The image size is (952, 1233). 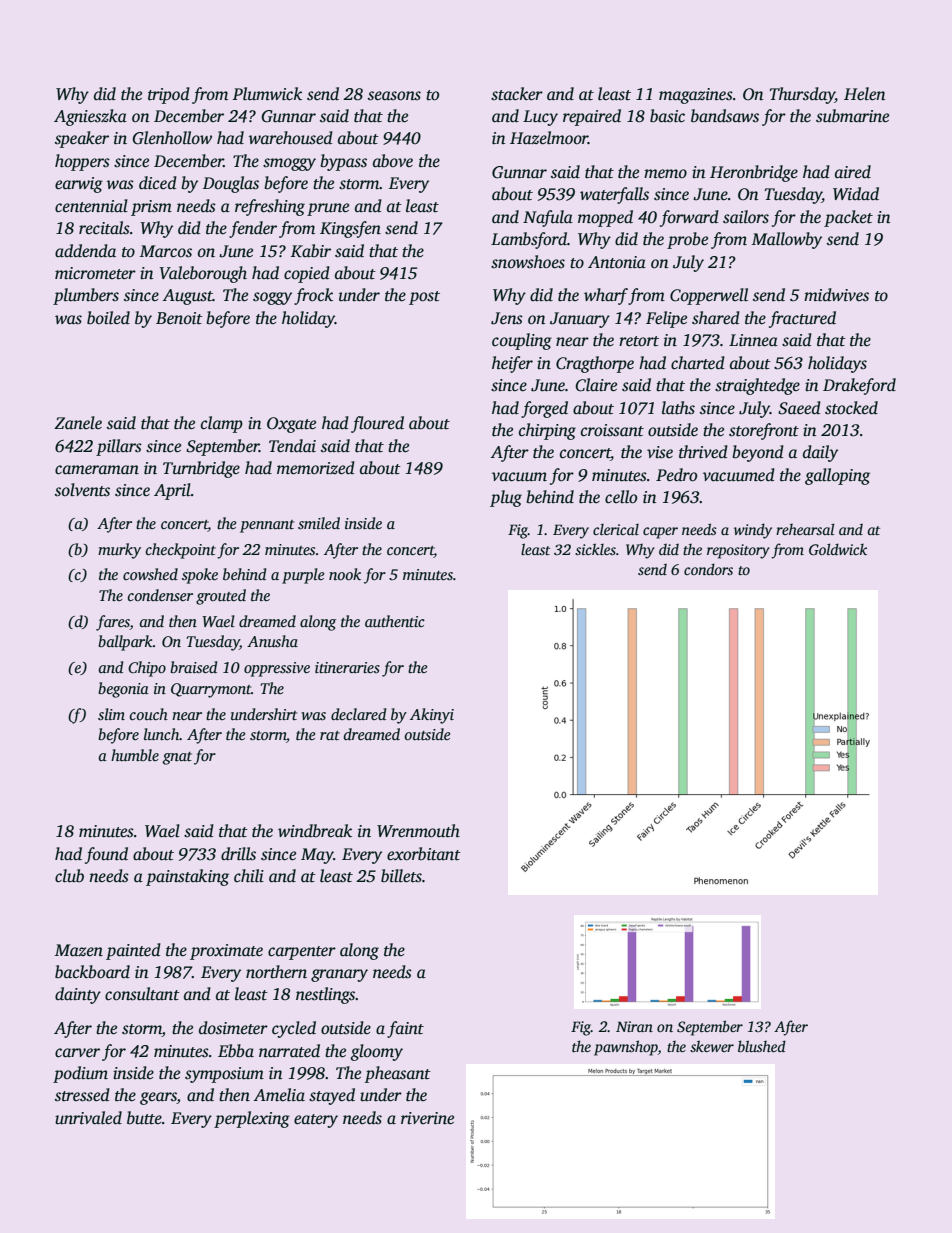 I want to click on chirping, so click(x=547, y=431).
